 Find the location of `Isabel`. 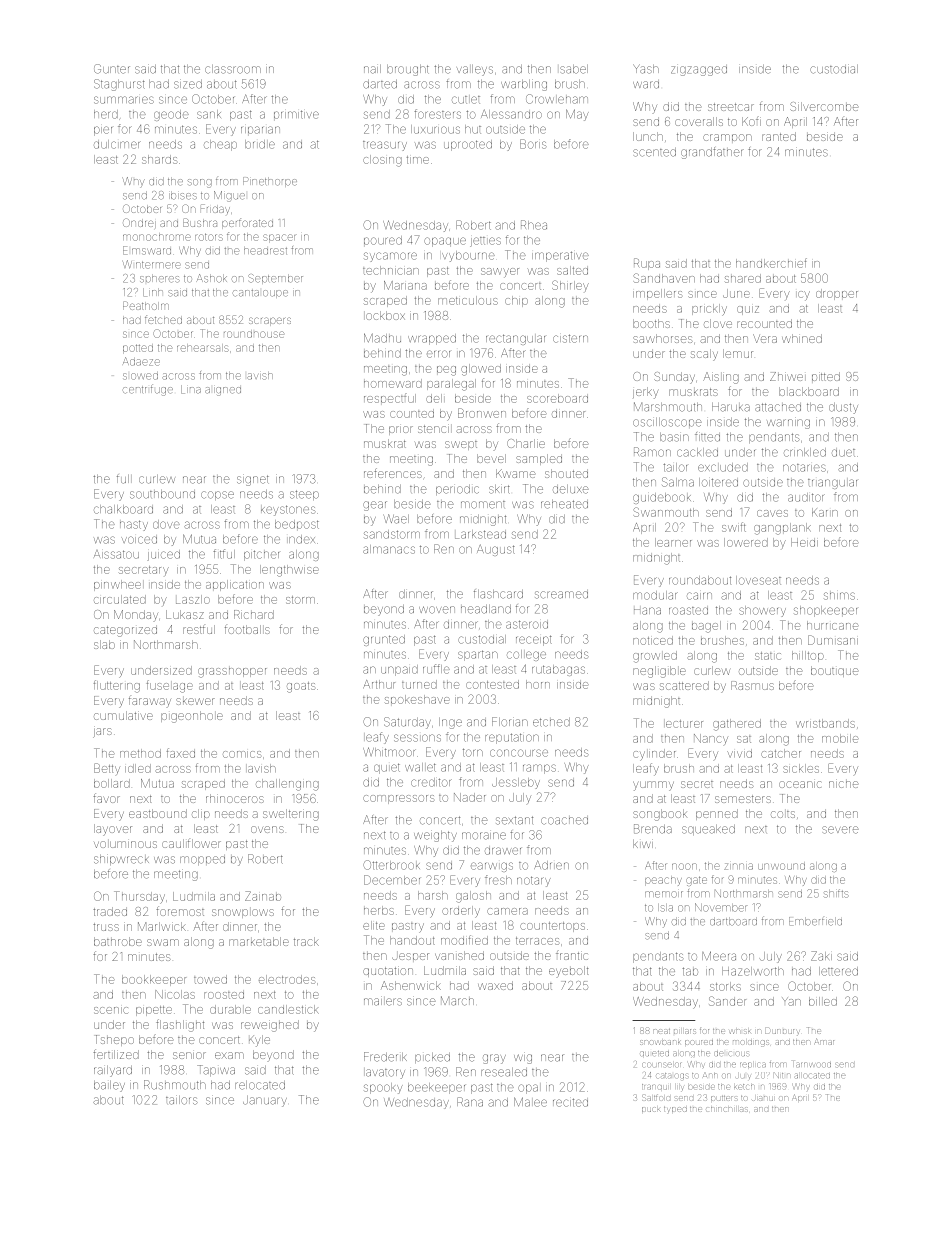

Isabel is located at coordinates (574, 69).
